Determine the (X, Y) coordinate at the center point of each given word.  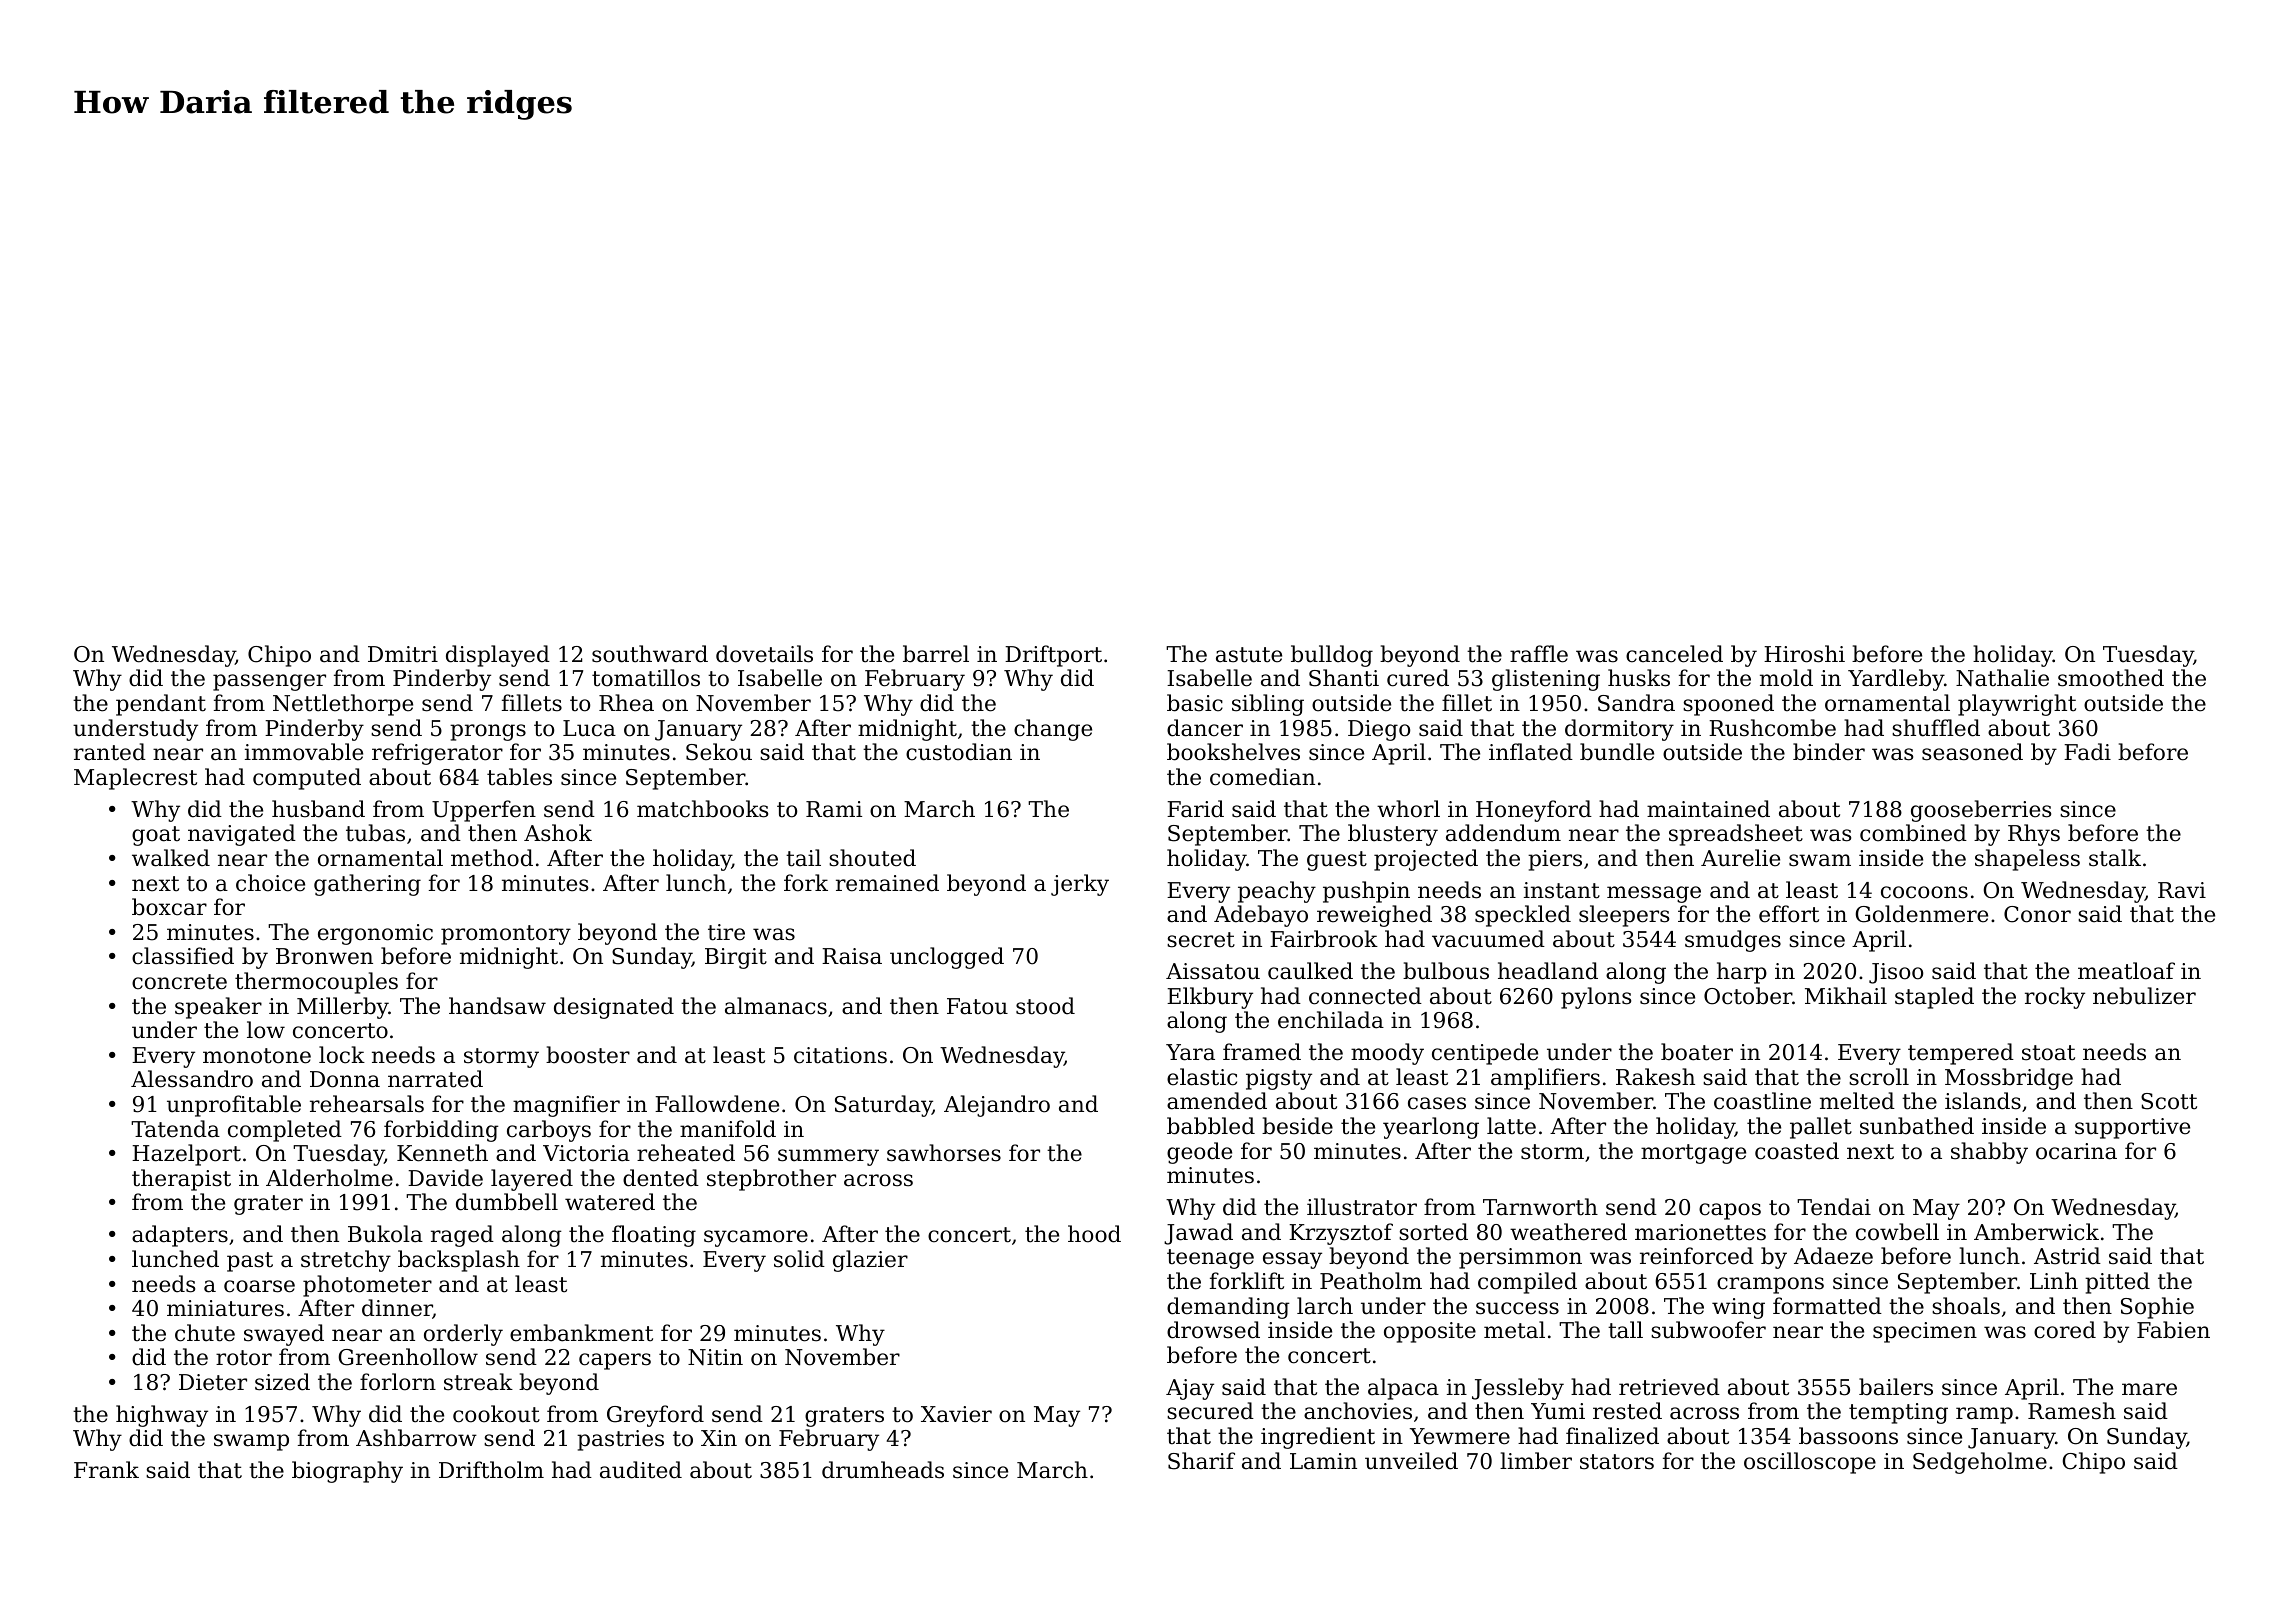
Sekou (719, 752)
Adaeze (1833, 1256)
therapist (181, 1180)
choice (270, 883)
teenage (1210, 1259)
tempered (1961, 1054)
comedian (1262, 777)
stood (1045, 1006)
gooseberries (1981, 811)
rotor (244, 1358)
